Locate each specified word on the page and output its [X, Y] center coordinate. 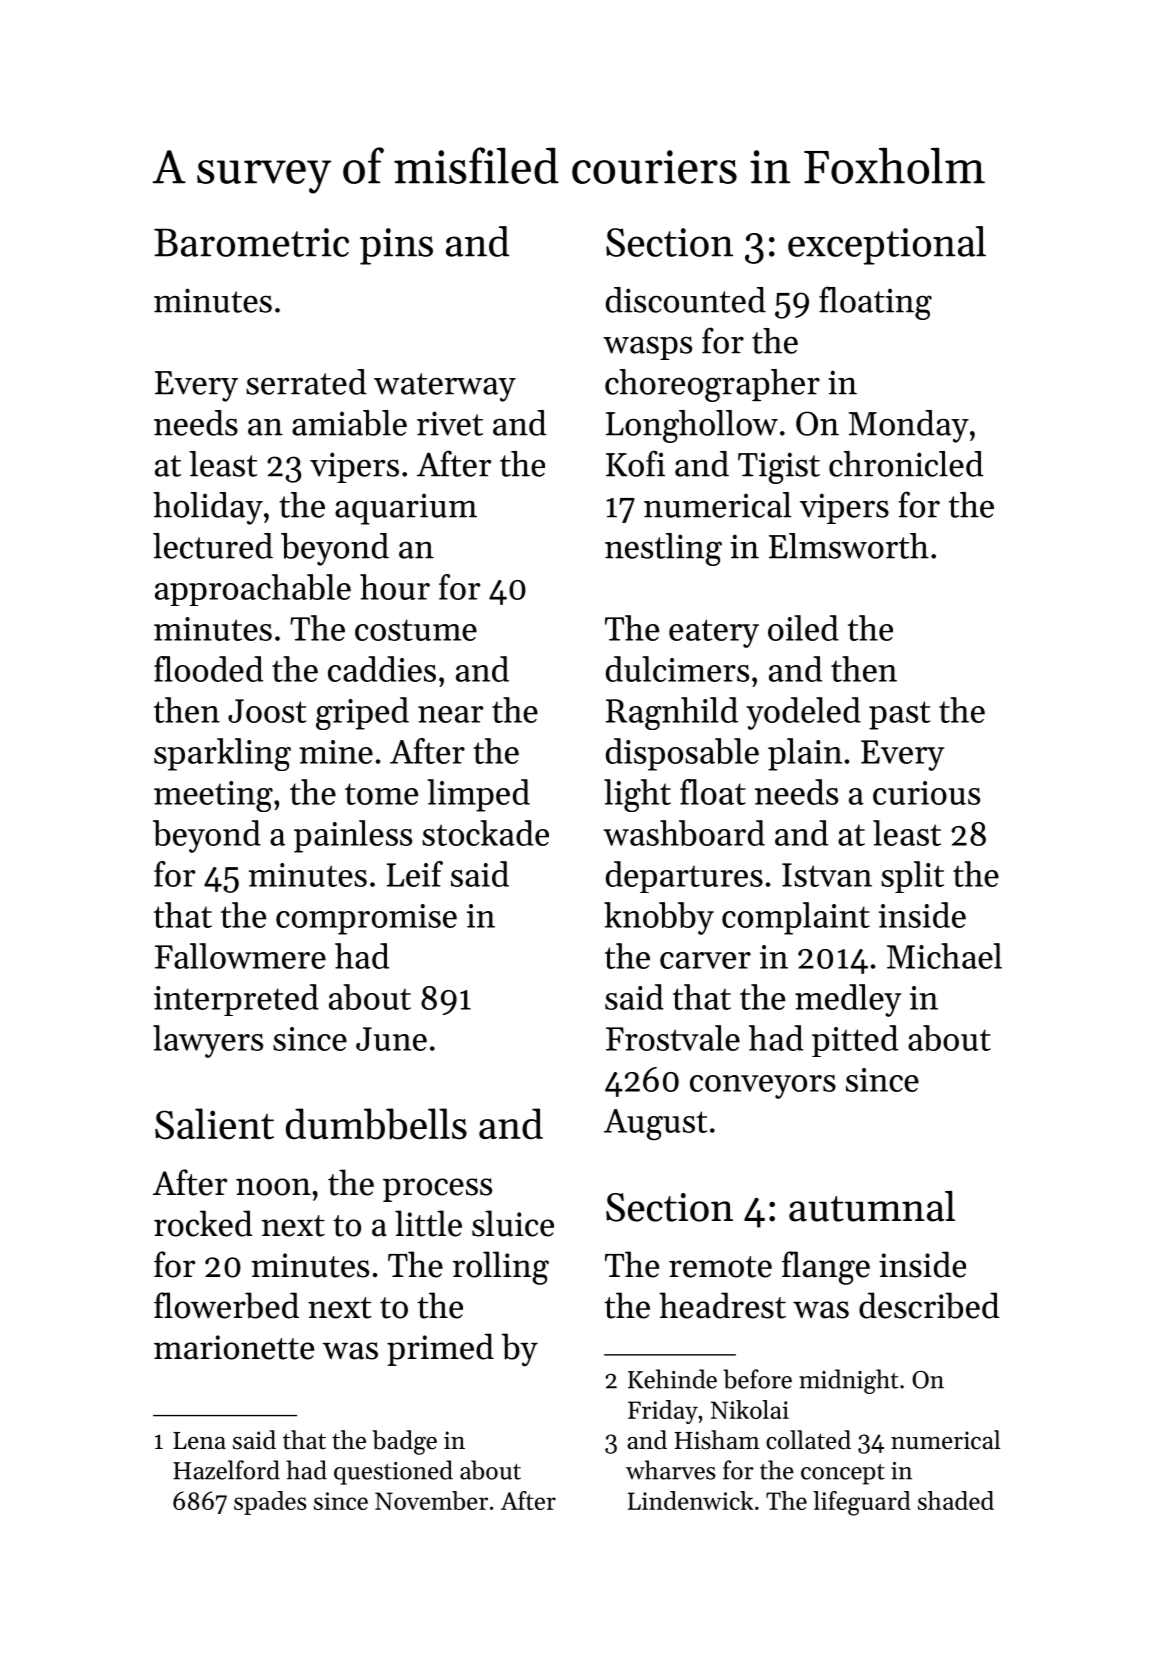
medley [848, 1000]
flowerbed [226, 1305]
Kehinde [672, 1379]
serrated [306, 382]
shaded [956, 1500]
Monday [909, 426]
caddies [382, 669]
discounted [686, 300]
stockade [485, 833]
